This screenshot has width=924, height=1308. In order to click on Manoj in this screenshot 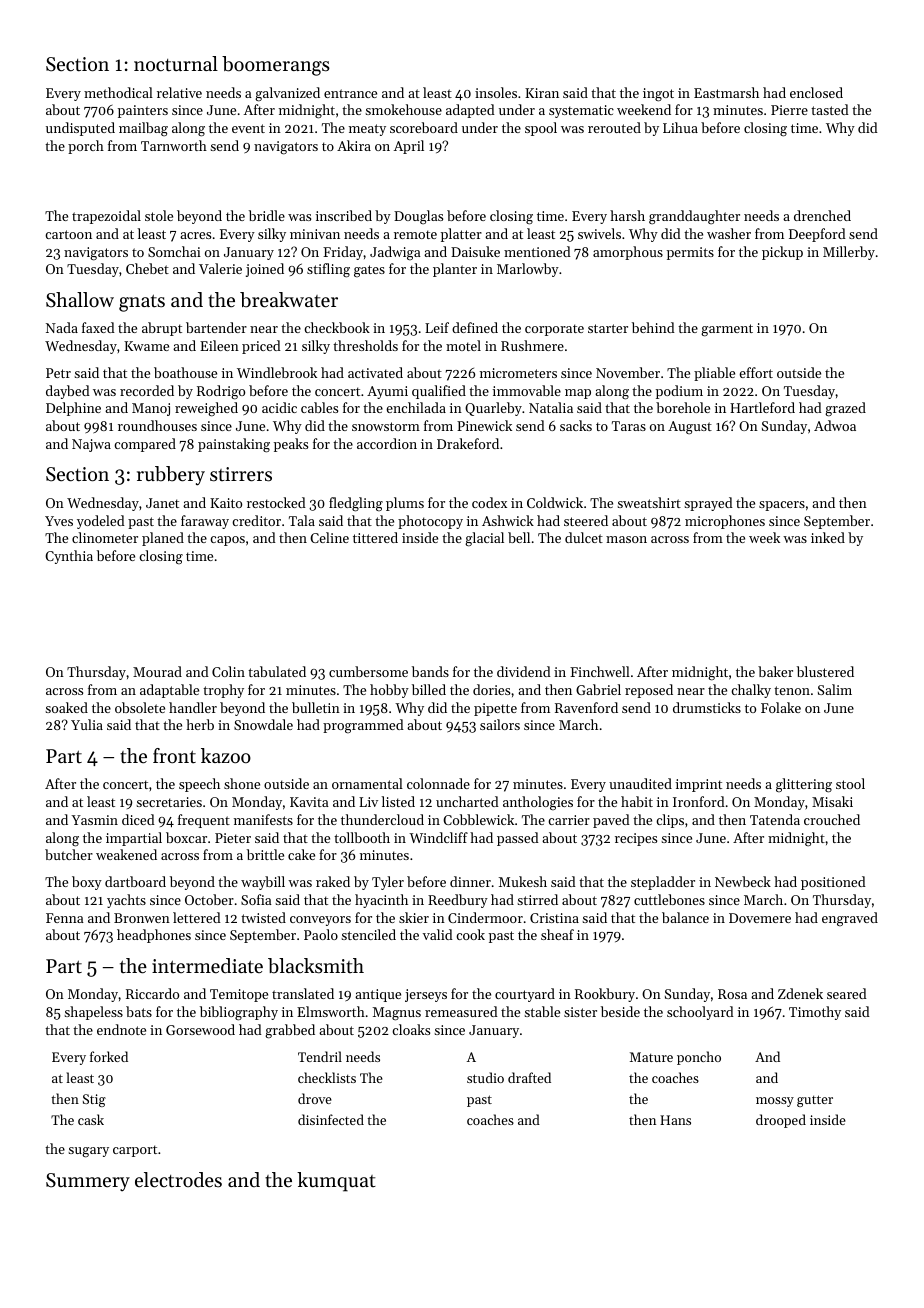, I will do `click(151, 409)`.
